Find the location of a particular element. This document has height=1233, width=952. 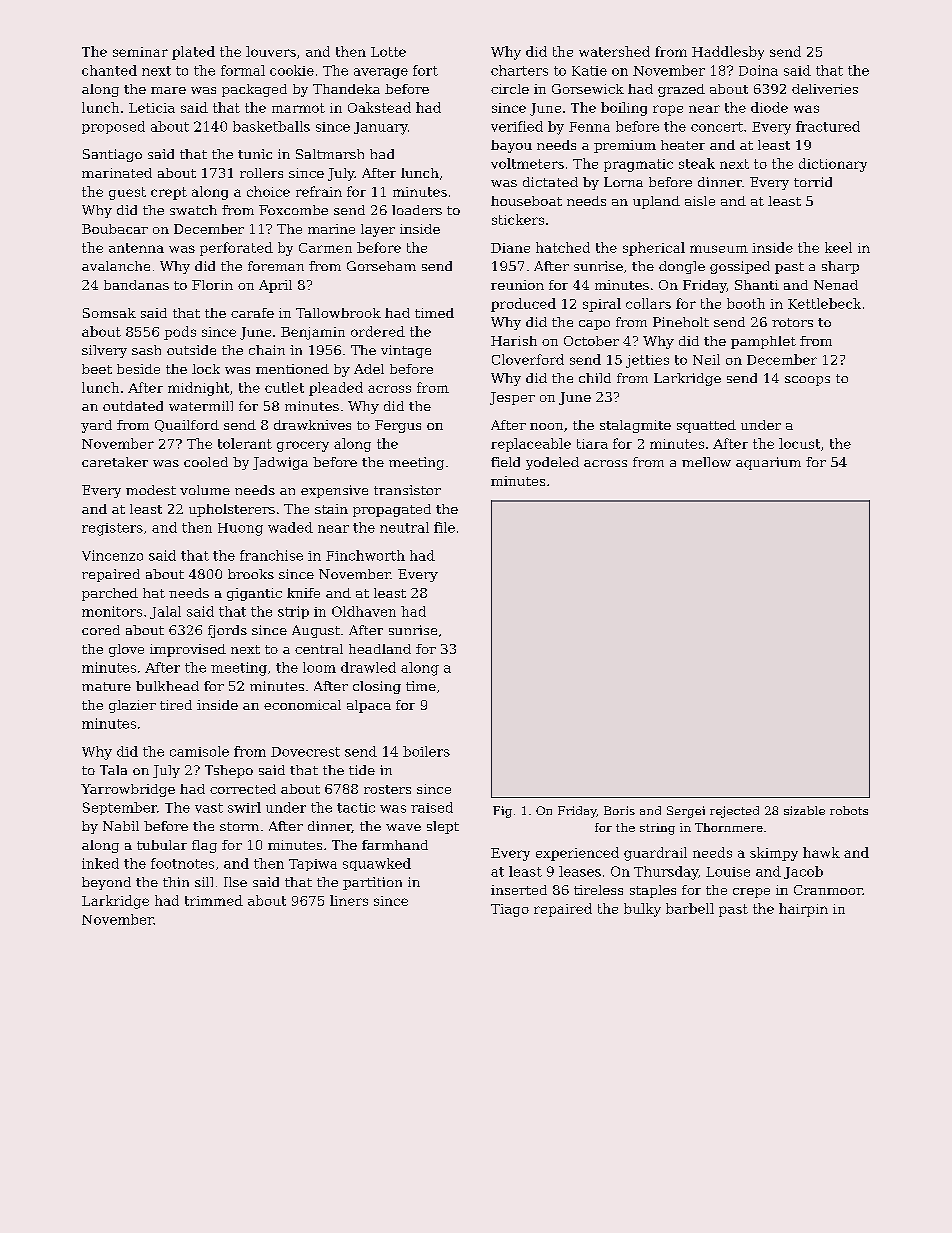

modest is located at coordinates (151, 490).
